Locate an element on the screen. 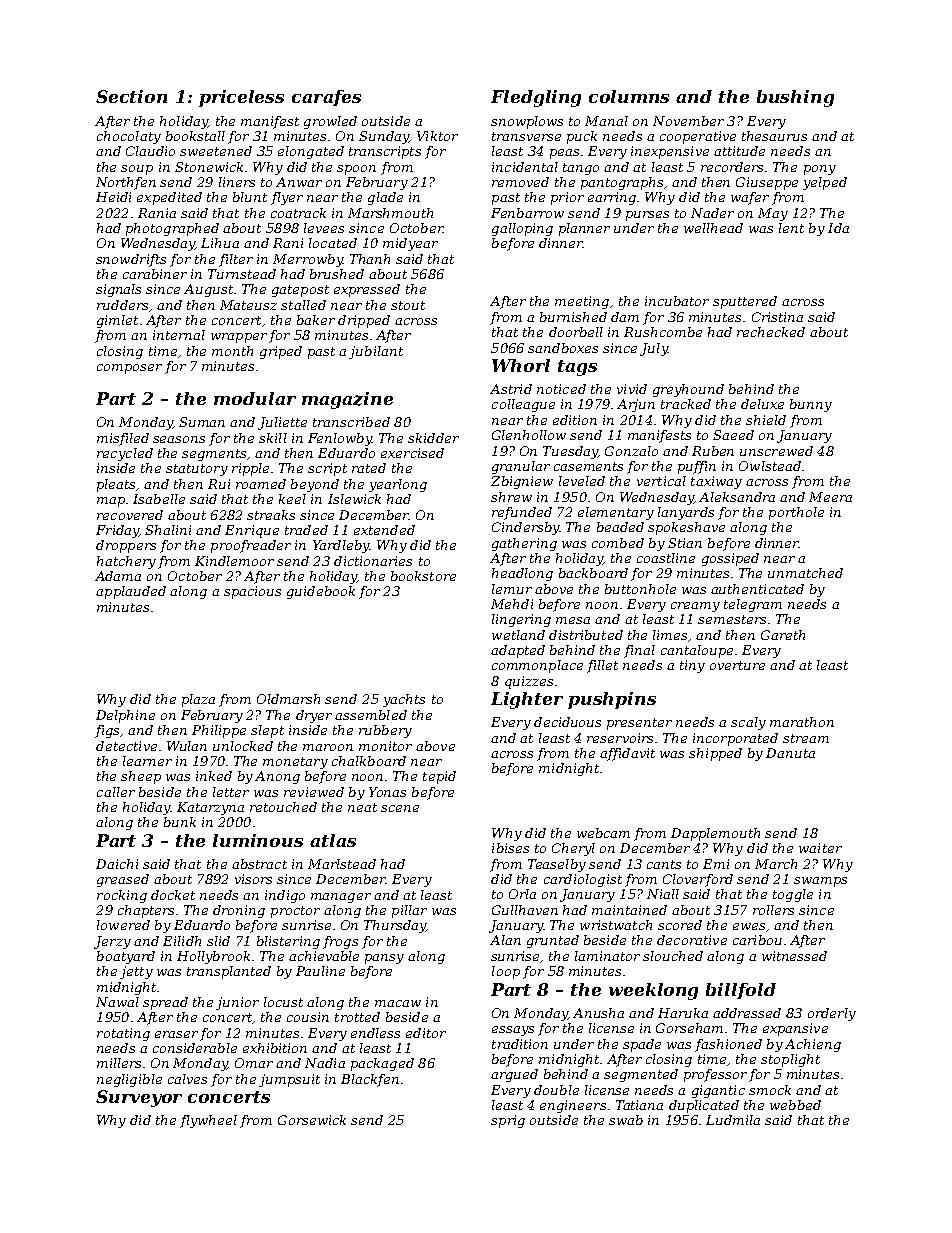 Image resolution: width=952 pixels, height=1233 pixels. expressed is located at coordinates (367, 290).
